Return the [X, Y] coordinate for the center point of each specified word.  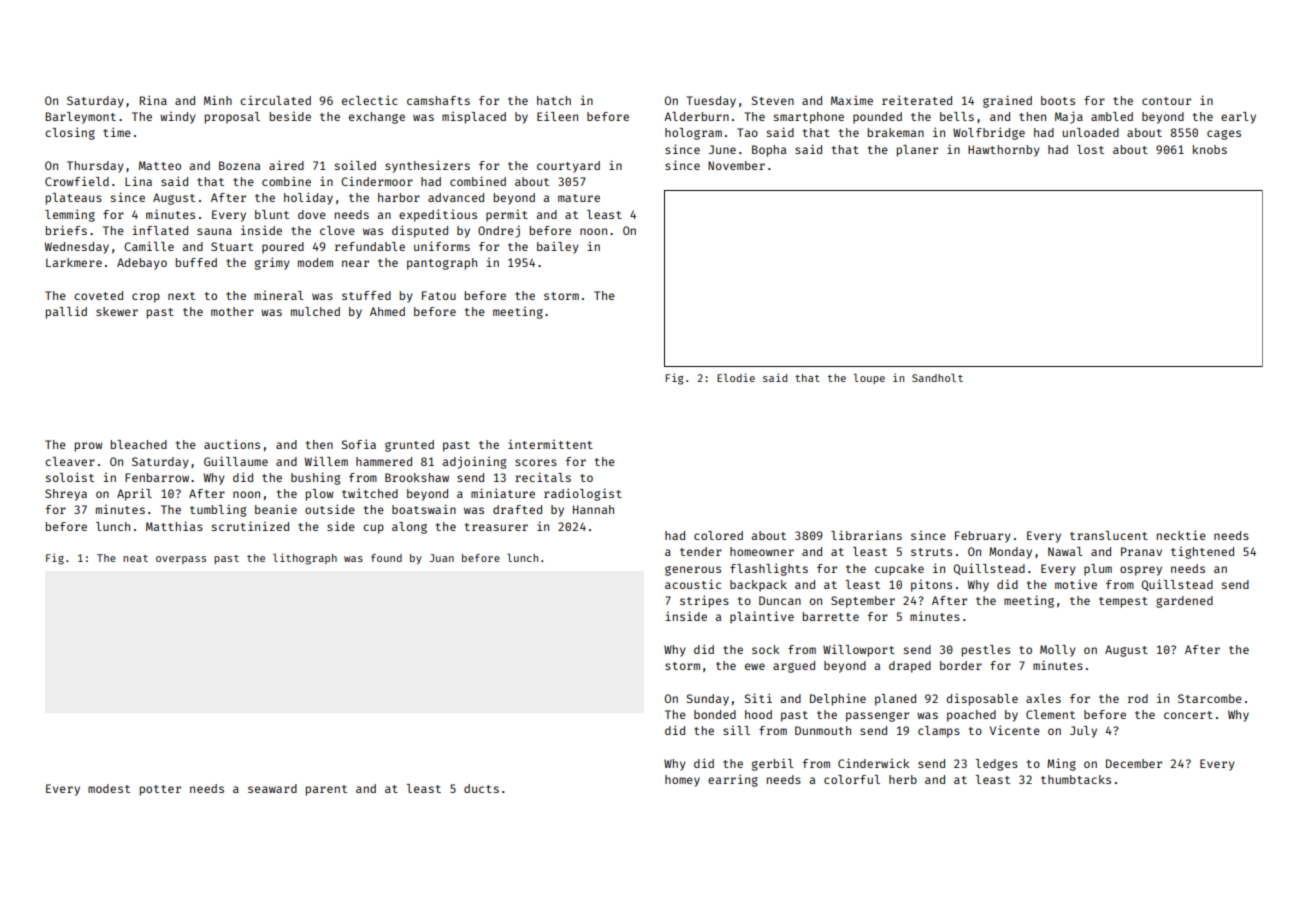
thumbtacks [1076, 779]
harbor [399, 197]
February [983, 537]
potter [160, 790]
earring [733, 780]
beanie [276, 509]
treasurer [496, 527]
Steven [773, 100]
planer [917, 151]
